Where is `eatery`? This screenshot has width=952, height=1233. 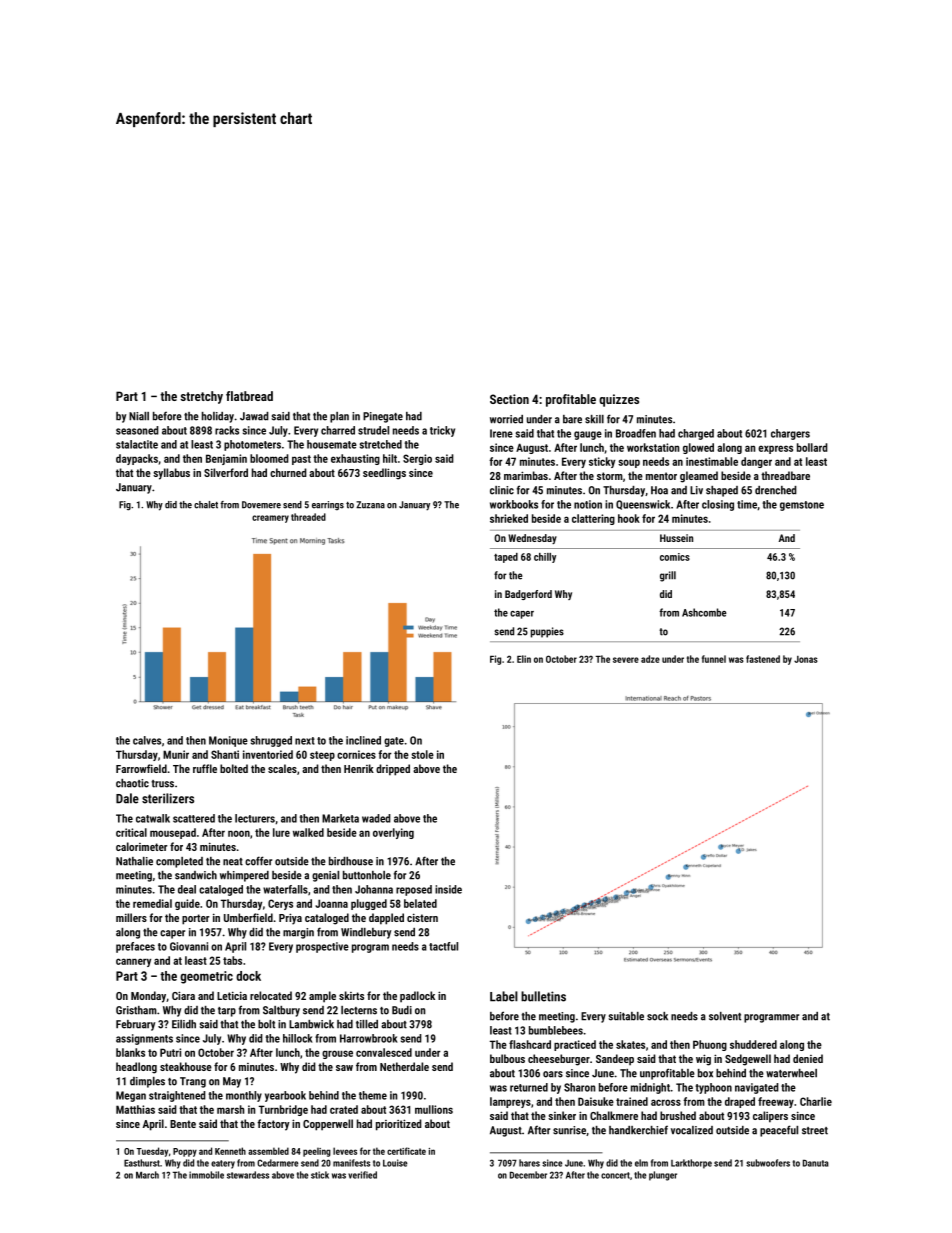
eatery is located at coordinates (223, 1164).
